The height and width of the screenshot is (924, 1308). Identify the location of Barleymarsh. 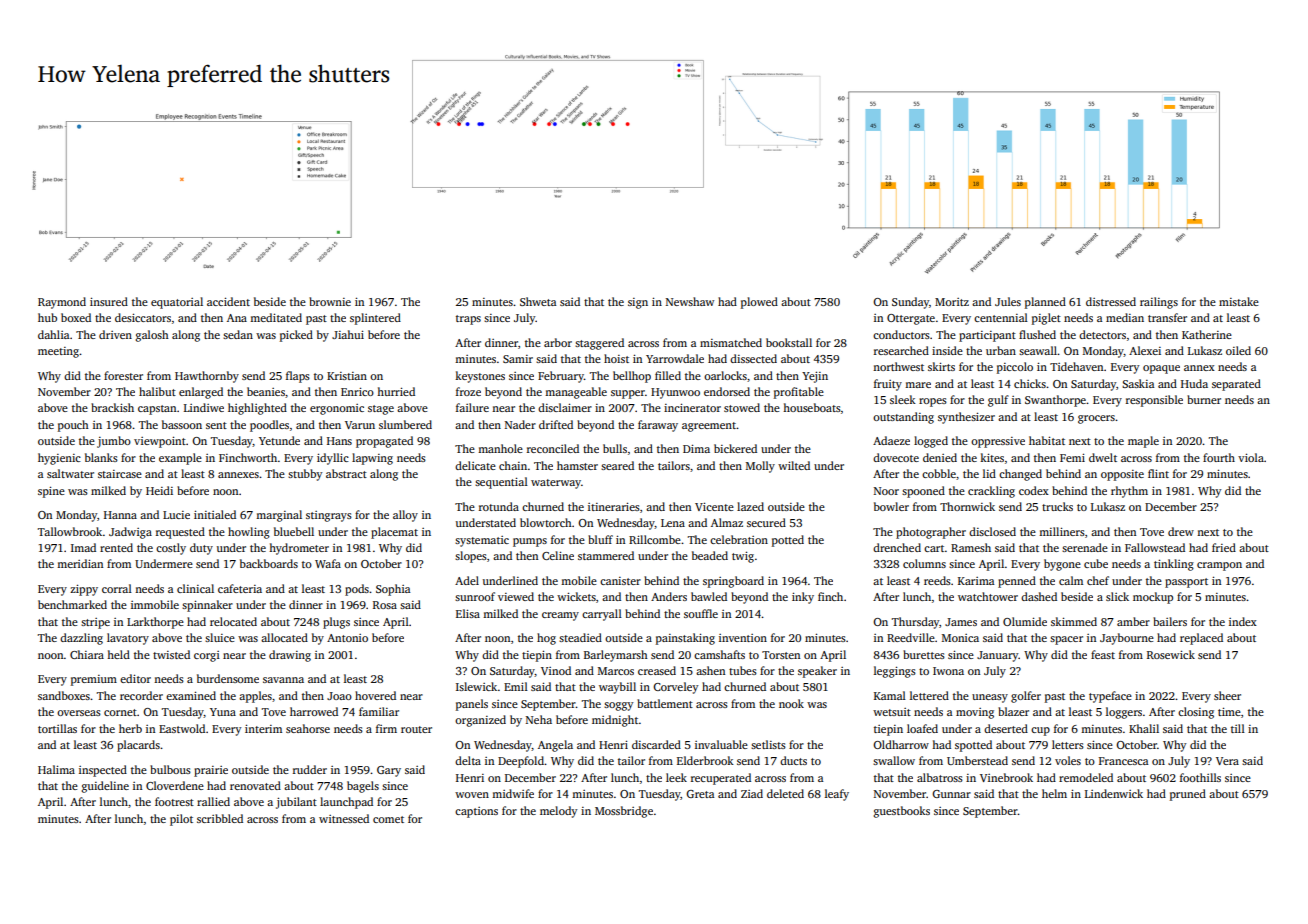
(616, 656).
